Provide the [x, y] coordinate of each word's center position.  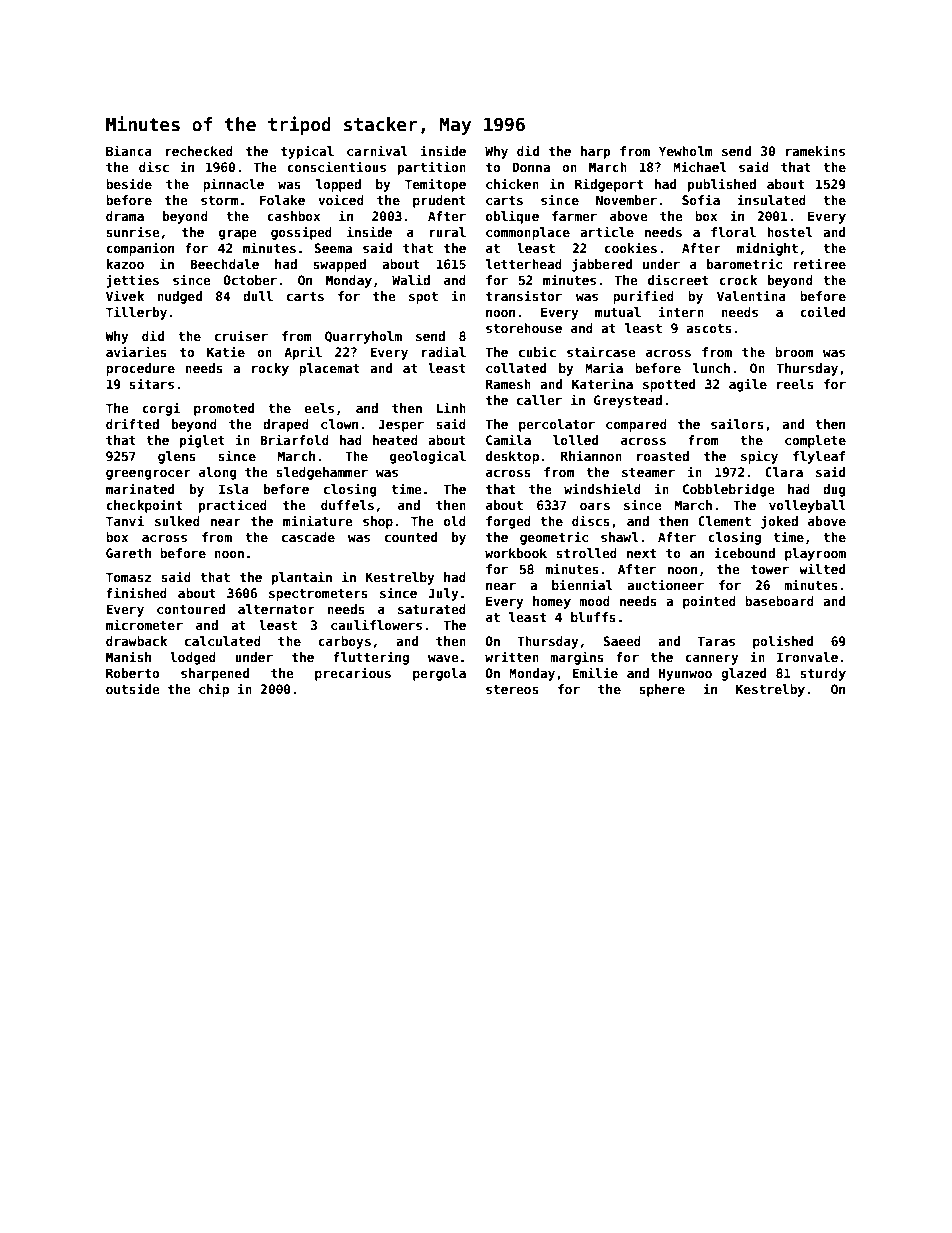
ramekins [815, 150]
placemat [329, 369]
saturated [432, 609]
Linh [451, 407]
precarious [353, 674]
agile [748, 385]
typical [307, 152]
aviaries [136, 351]
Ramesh [508, 384]
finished [136, 592]
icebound [744, 552]
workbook [516, 553]
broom [794, 352]
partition [432, 168]
